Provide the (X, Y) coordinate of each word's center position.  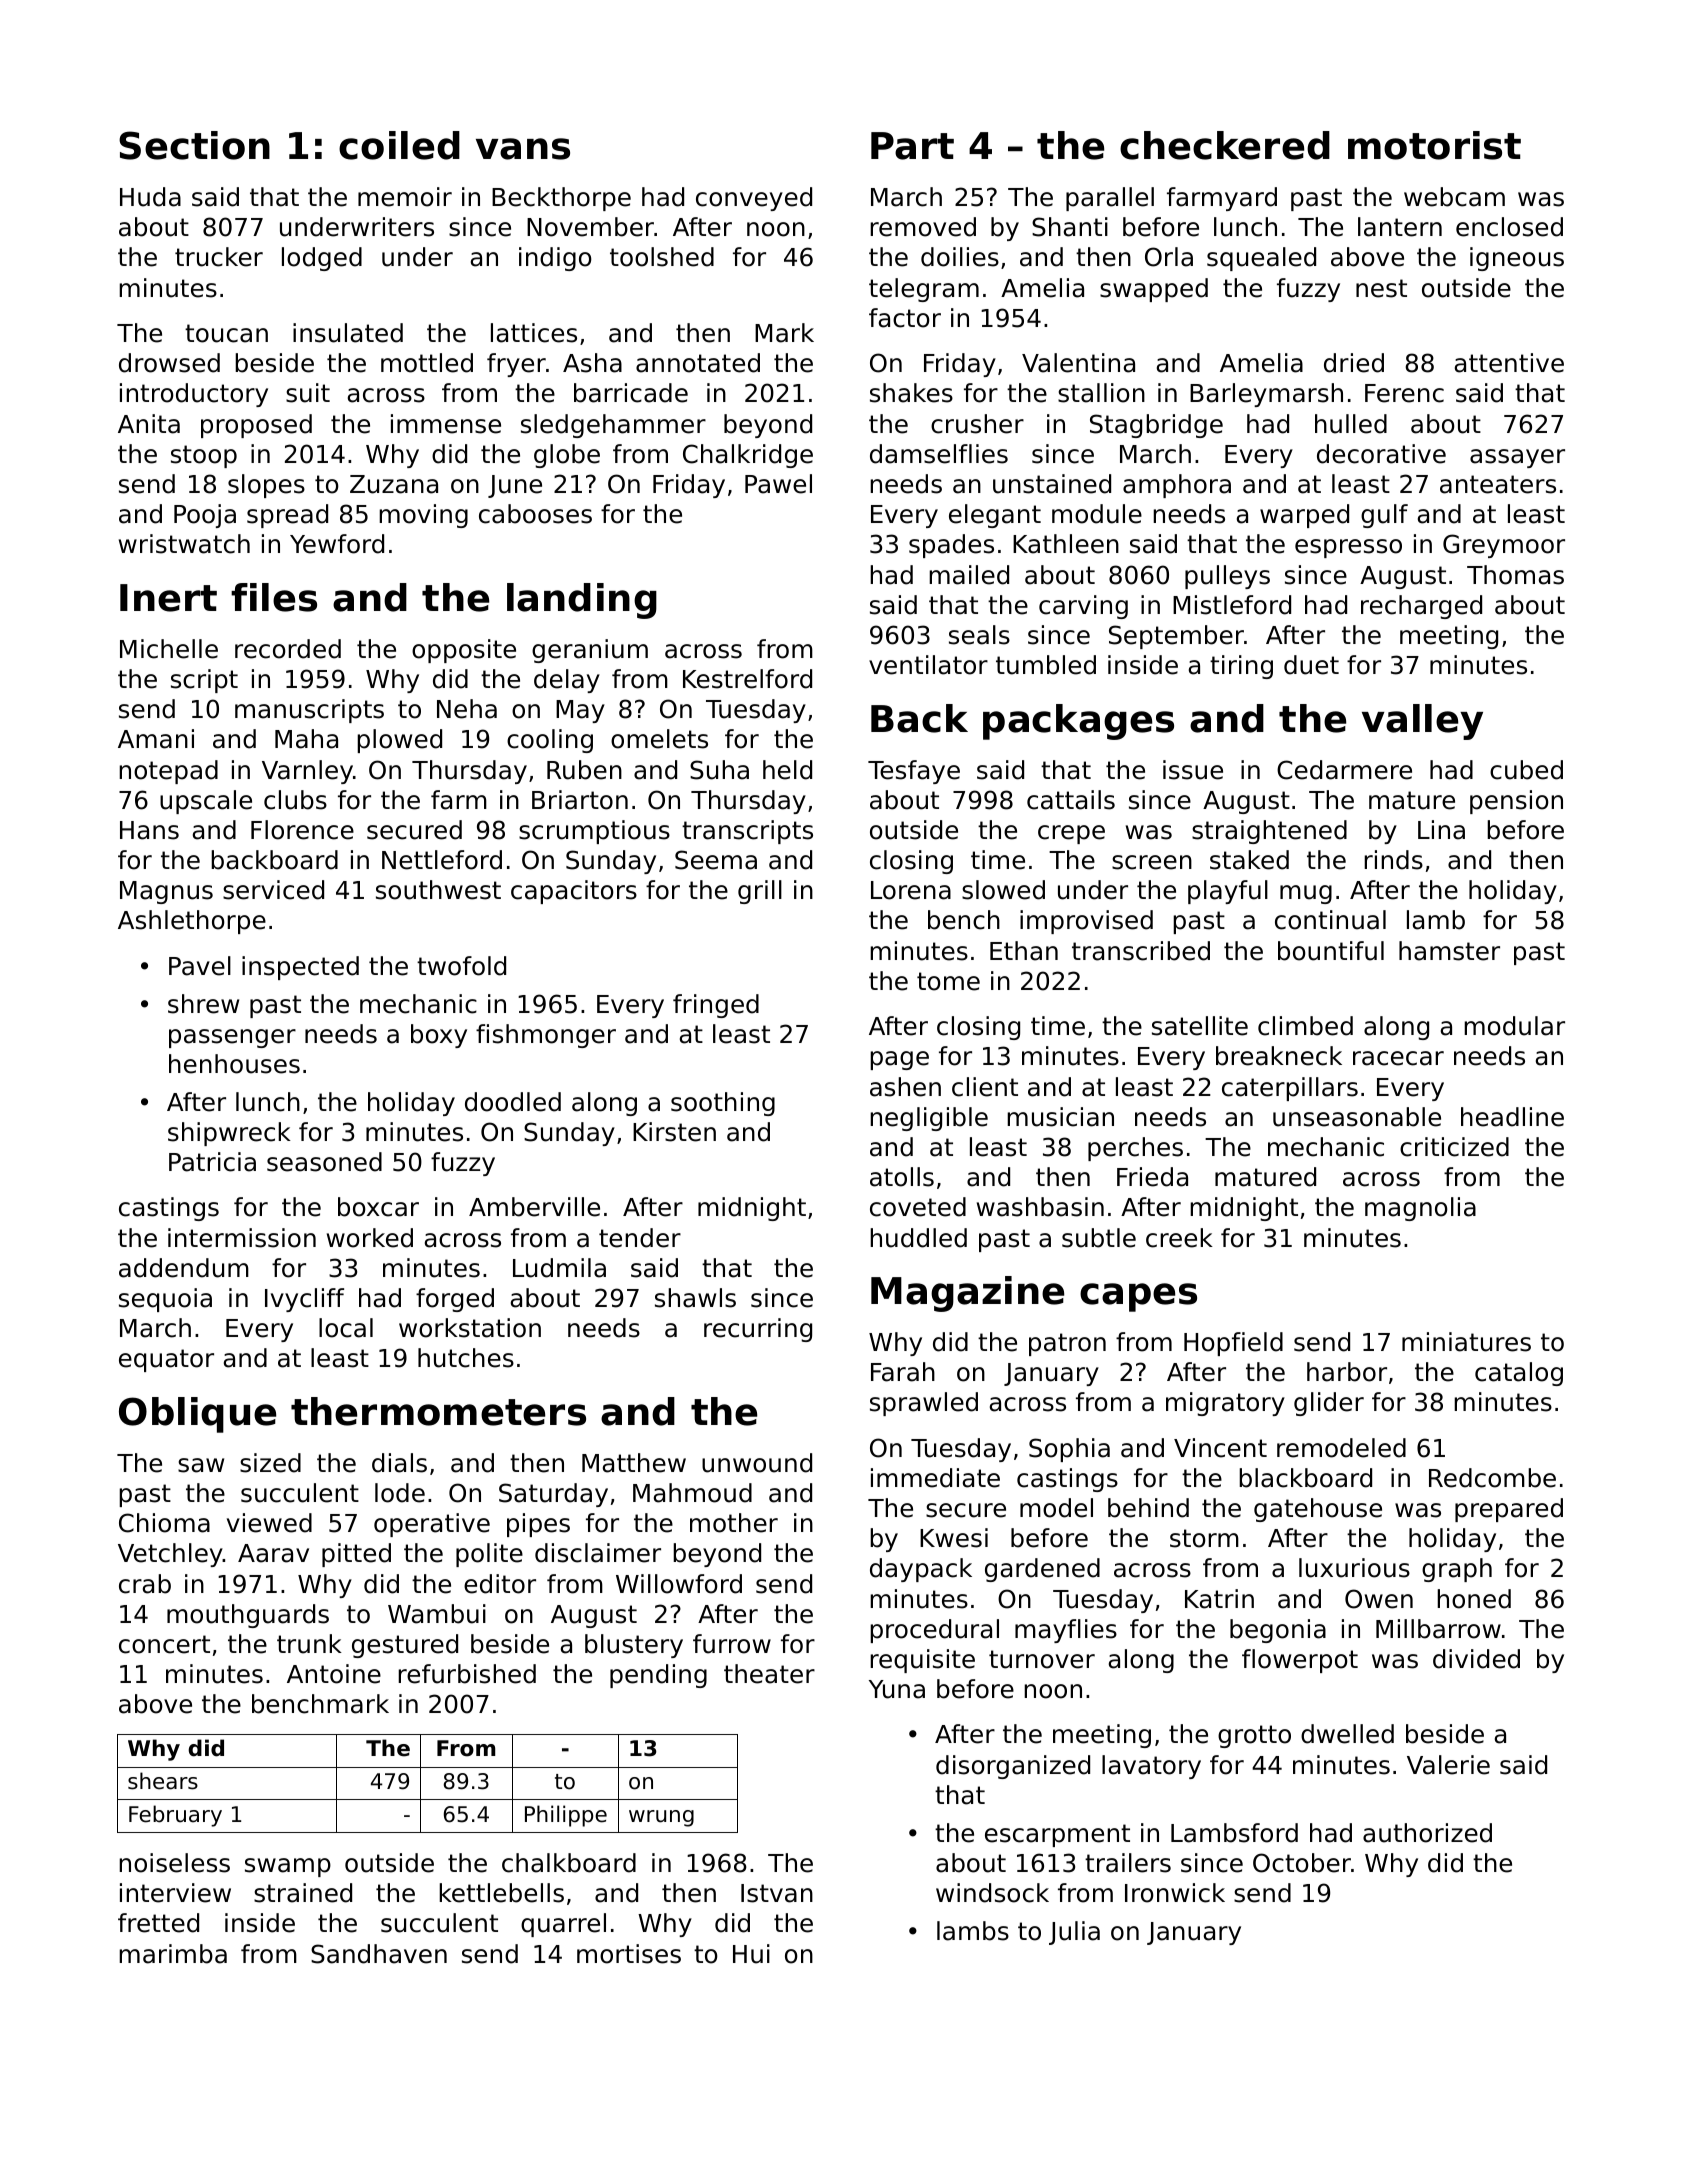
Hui (751, 1954)
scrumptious (594, 832)
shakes (911, 393)
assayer (1517, 458)
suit (308, 393)
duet (1311, 665)
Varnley (307, 772)
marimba (173, 1954)
